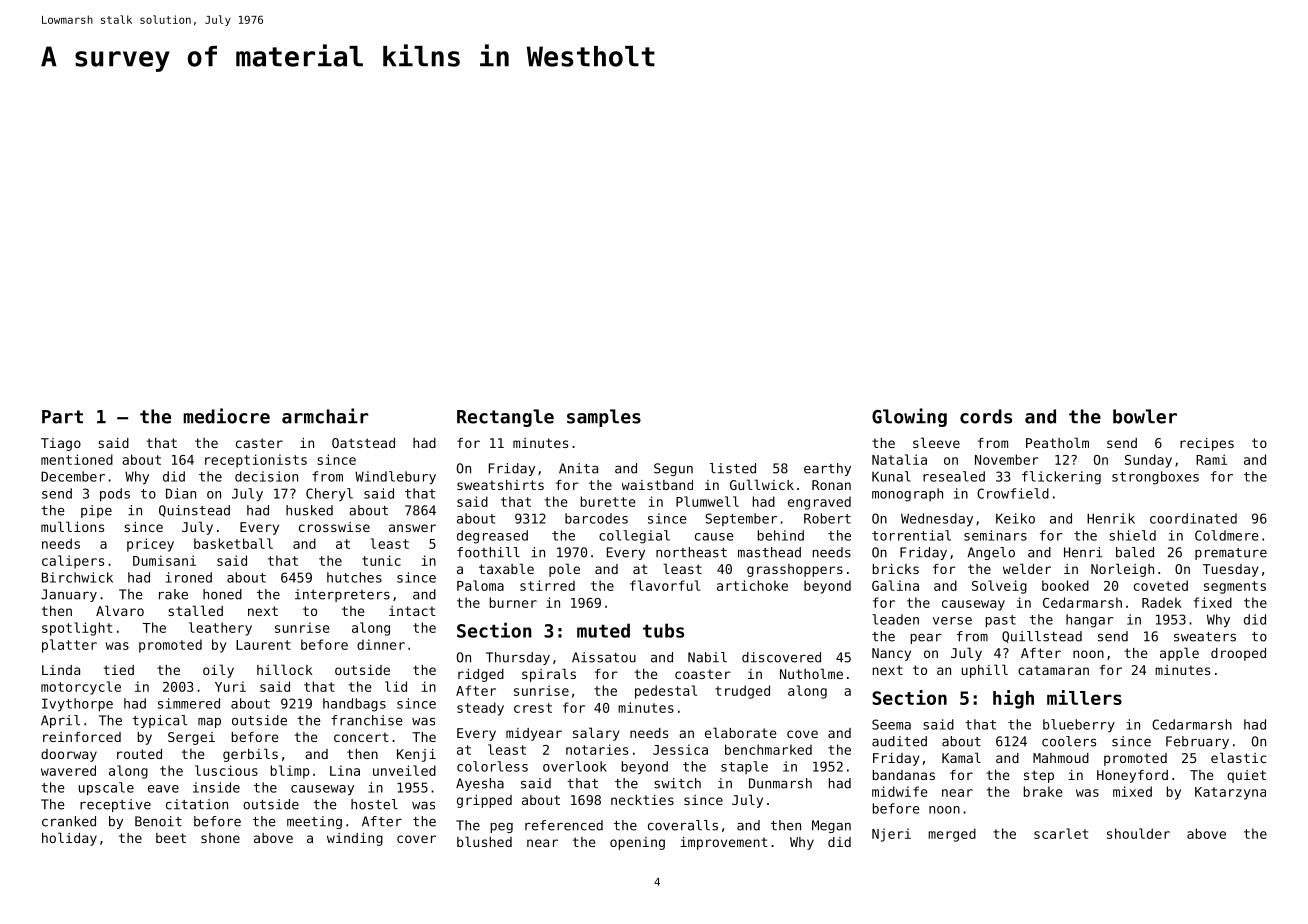  I want to click on sweaters, so click(1205, 637).
